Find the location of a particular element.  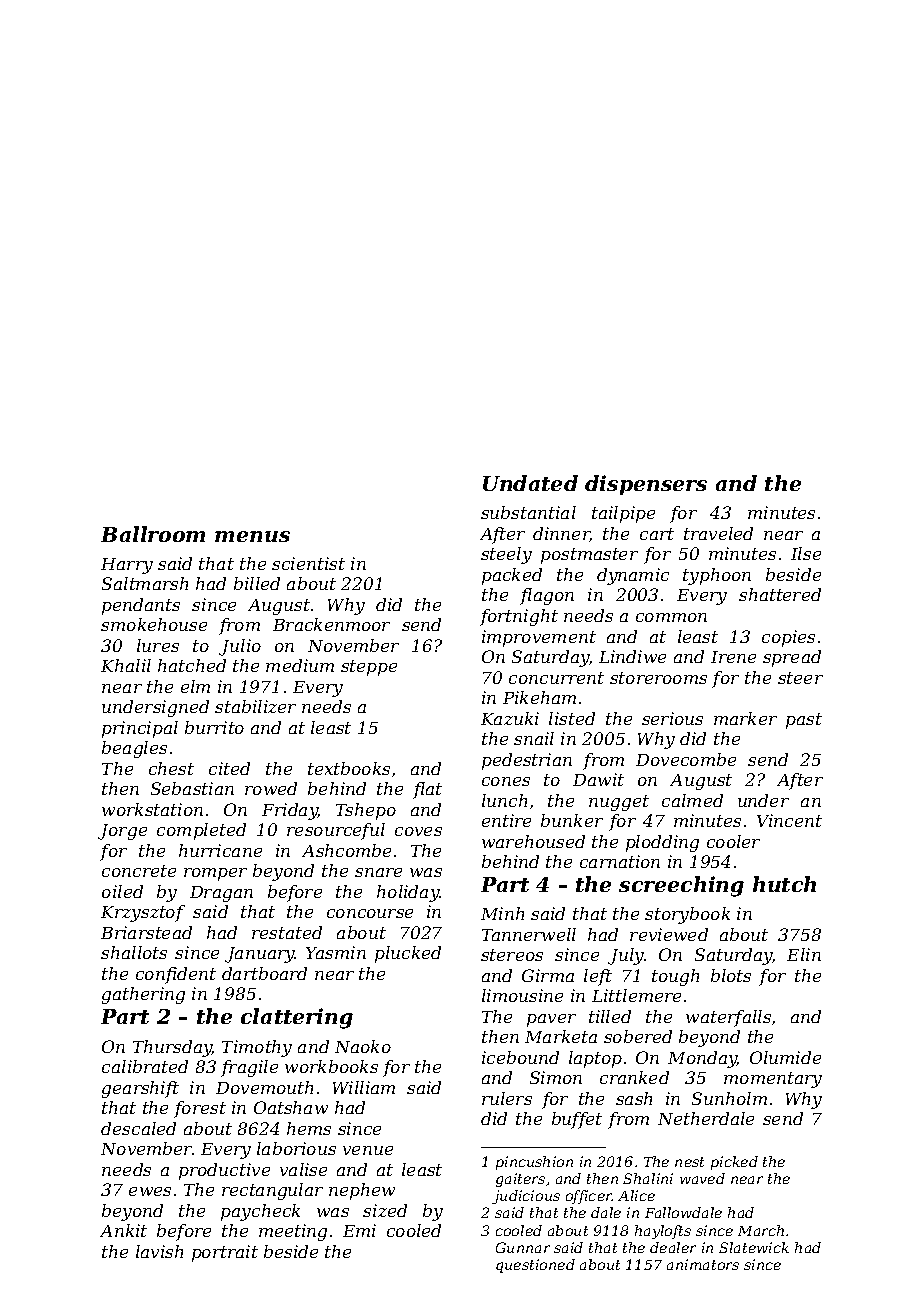

Vincent is located at coordinates (789, 820).
